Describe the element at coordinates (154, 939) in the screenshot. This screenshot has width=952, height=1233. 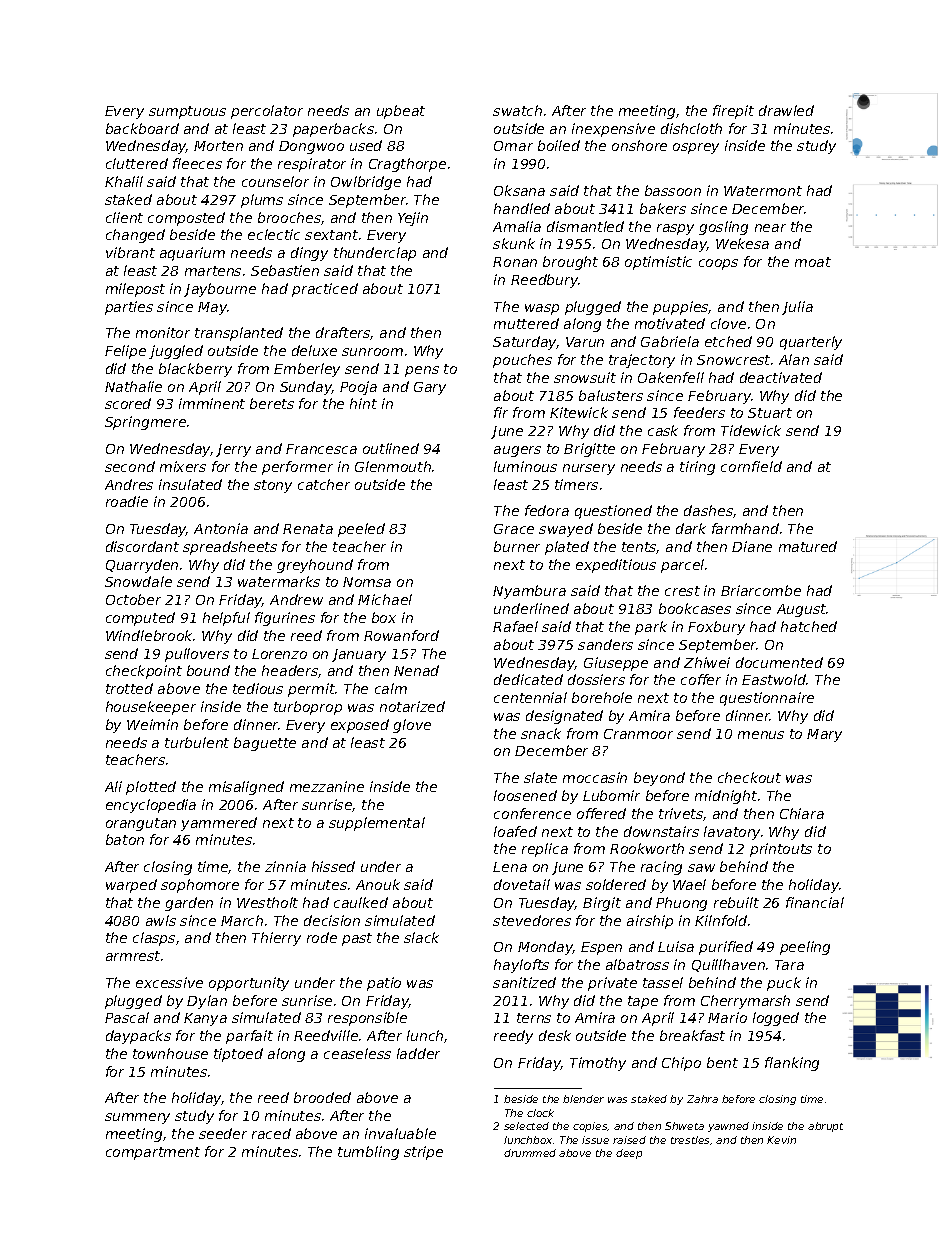
I see `clasps` at that location.
